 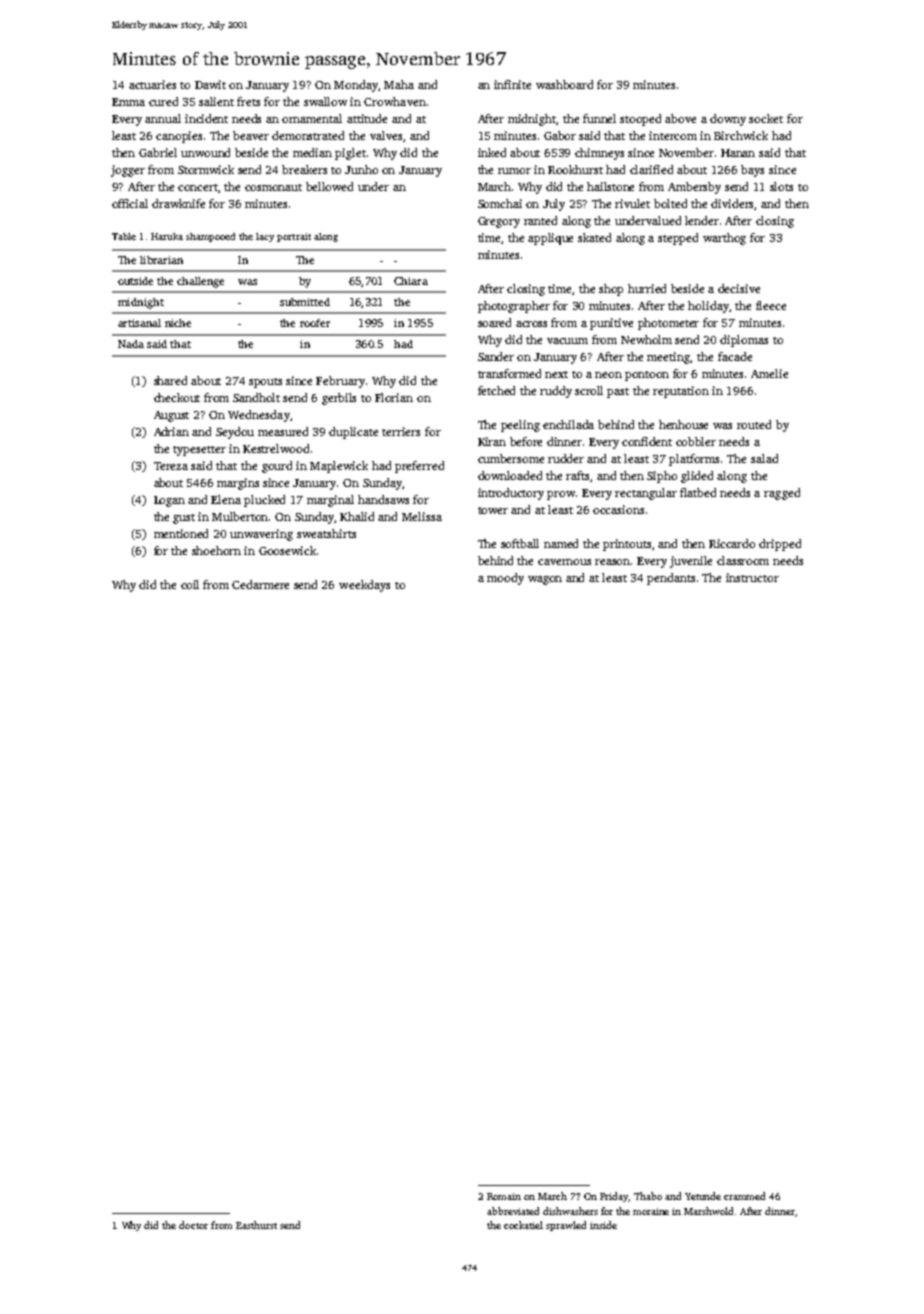 What do you see at coordinates (724, 239) in the screenshot?
I see `warthog` at bounding box center [724, 239].
